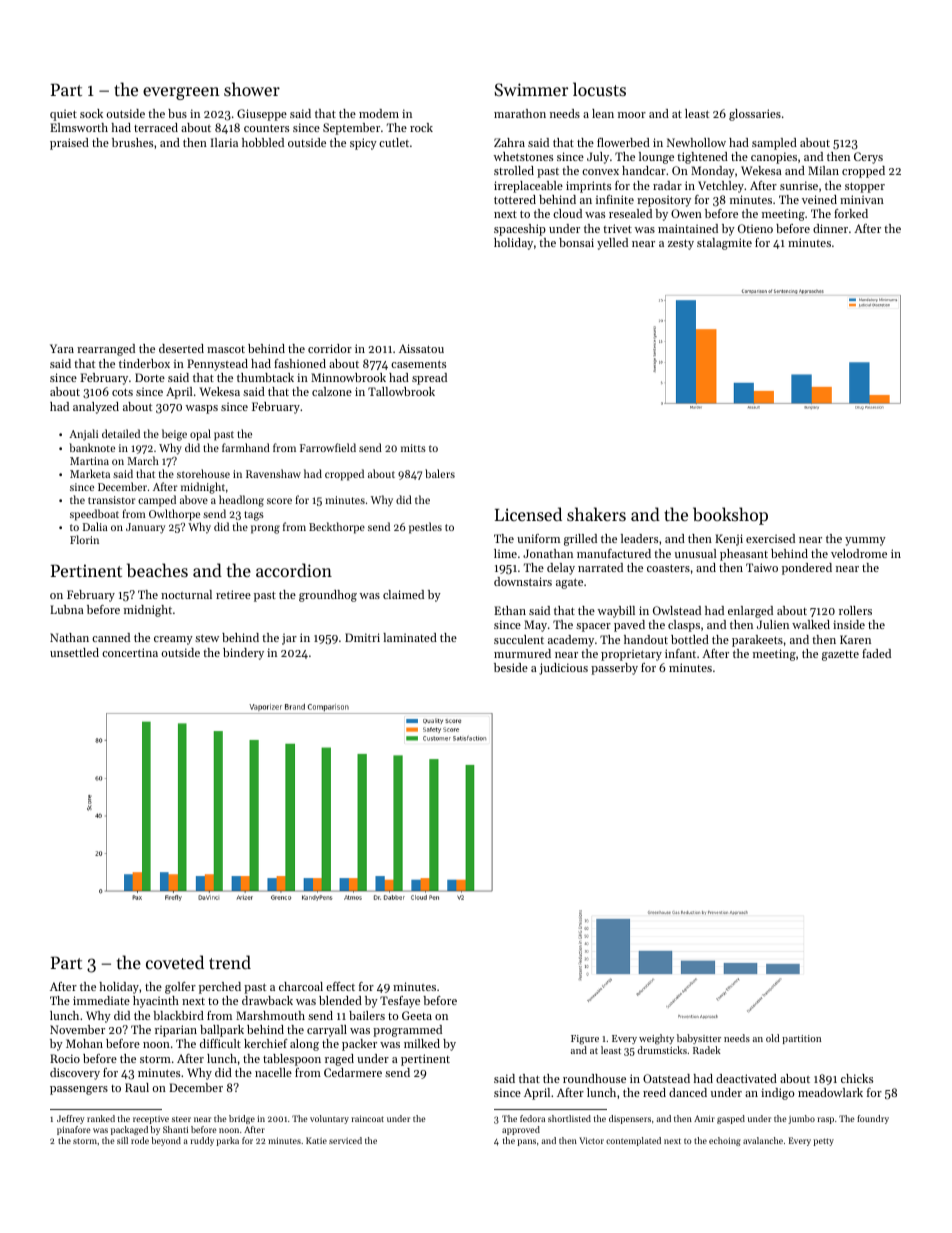 Image resolution: width=952 pixels, height=1233 pixels. What do you see at coordinates (289, 639) in the screenshot?
I see `jar` at bounding box center [289, 639].
